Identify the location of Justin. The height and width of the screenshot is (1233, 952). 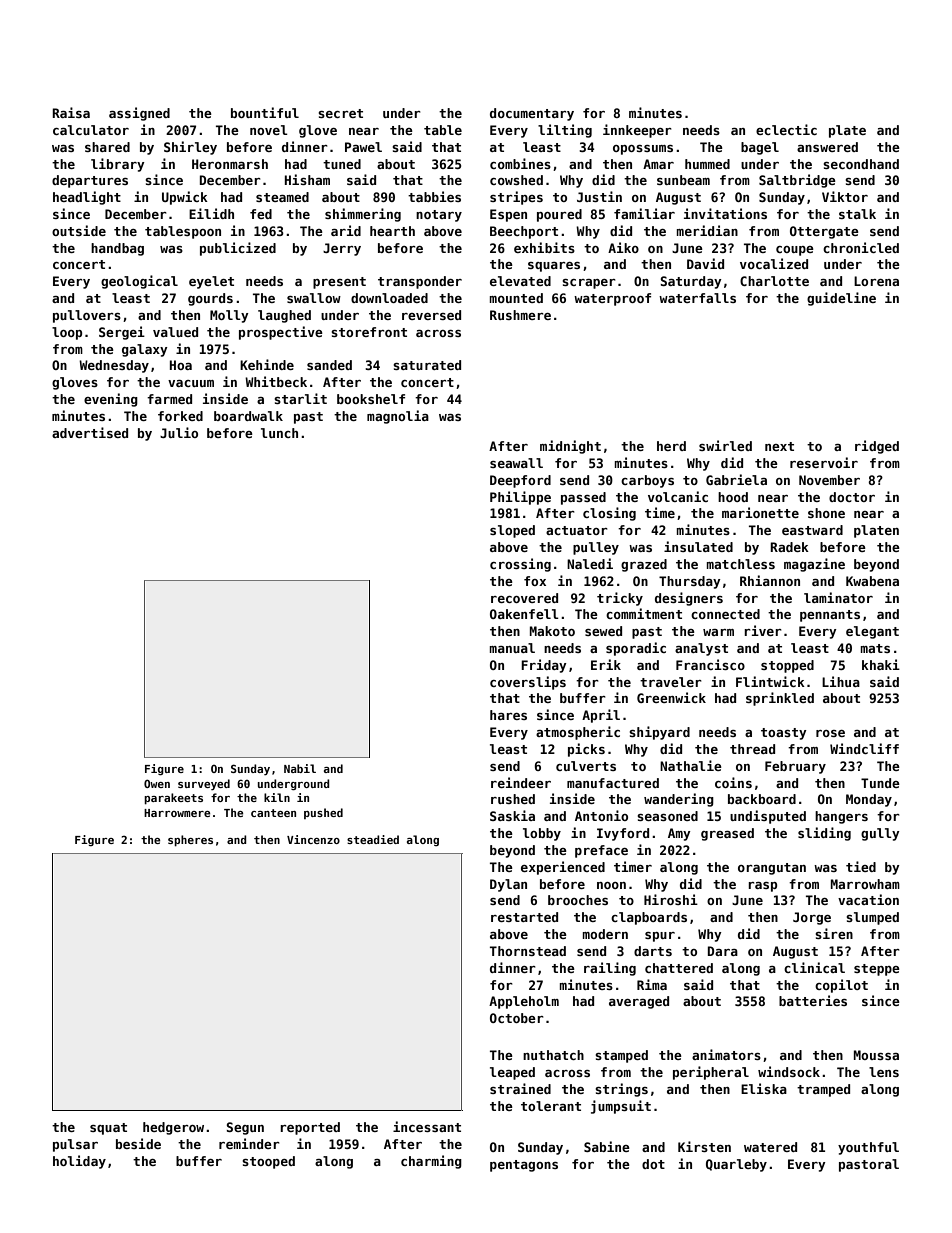
(599, 196).
